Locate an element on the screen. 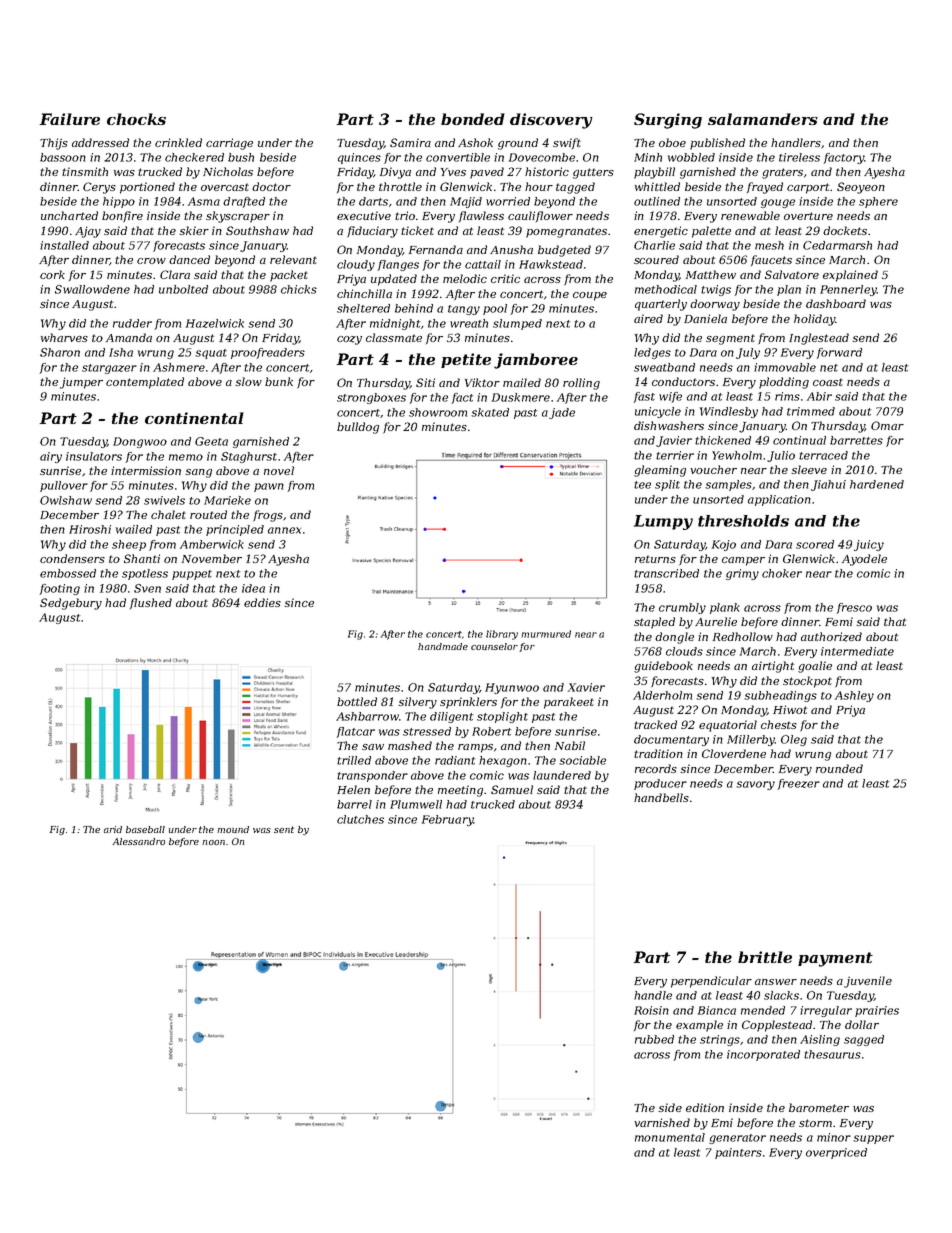 The width and height of the screenshot is (952, 1233). tangy is located at coordinates (464, 310).
